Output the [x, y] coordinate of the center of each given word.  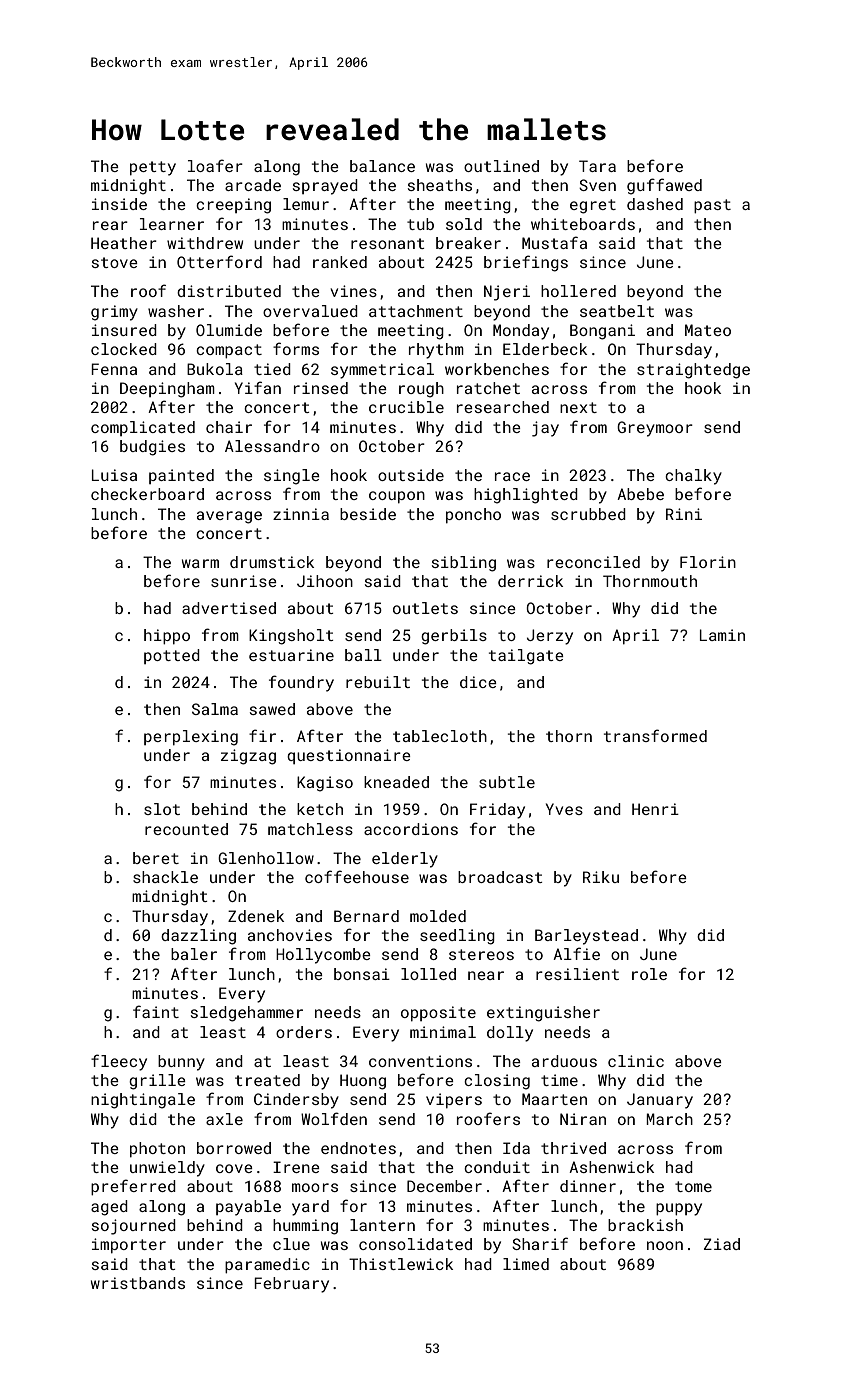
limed [526, 1264]
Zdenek [256, 916]
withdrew [205, 243]
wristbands [138, 1283]
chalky [693, 477]
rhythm [436, 351]
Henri [655, 809]
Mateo [708, 330]
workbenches [497, 369]
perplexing [191, 738]
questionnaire [349, 756]
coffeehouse [357, 876]
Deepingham [167, 390]
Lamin [722, 635]
